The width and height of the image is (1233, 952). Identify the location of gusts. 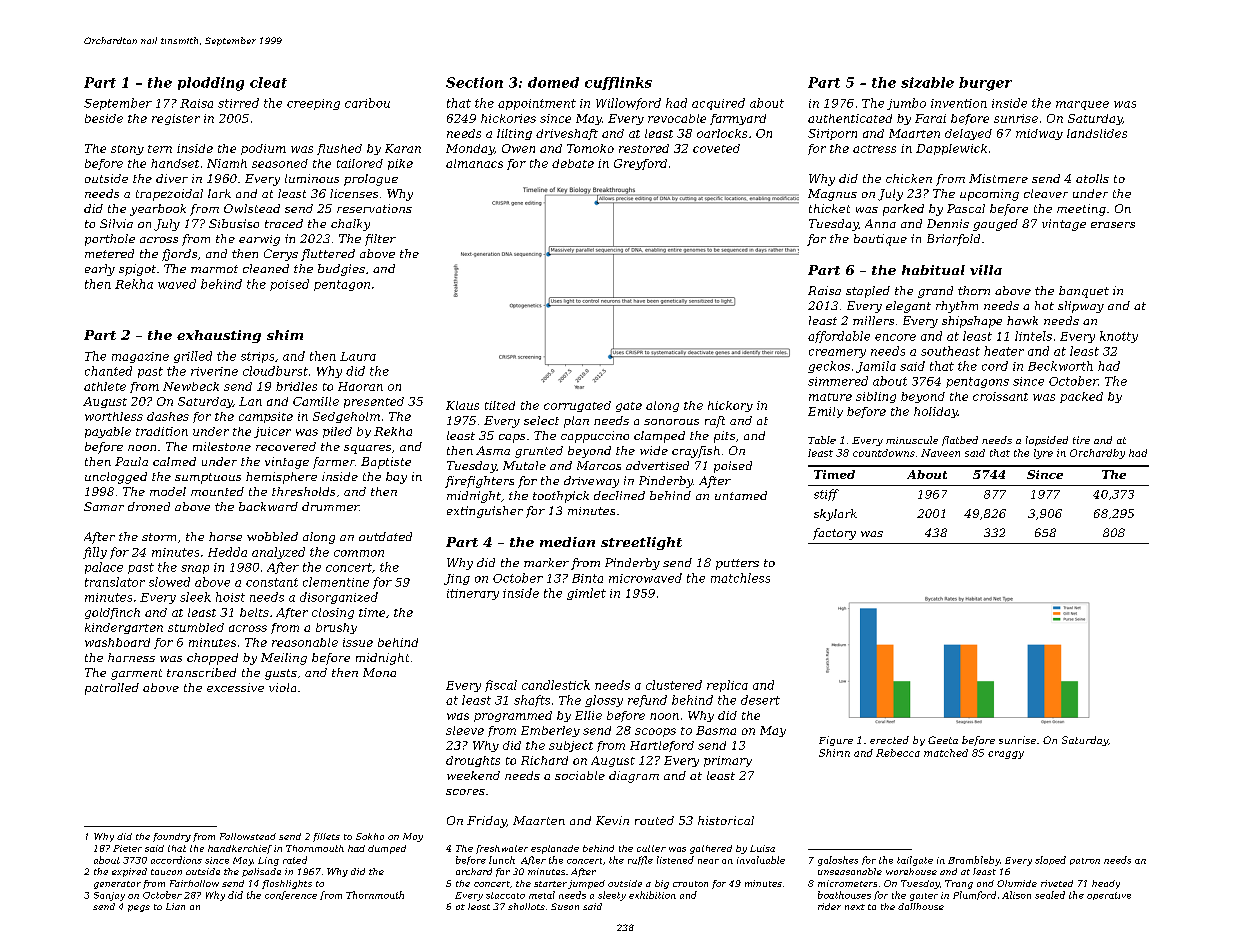
(281, 674).
